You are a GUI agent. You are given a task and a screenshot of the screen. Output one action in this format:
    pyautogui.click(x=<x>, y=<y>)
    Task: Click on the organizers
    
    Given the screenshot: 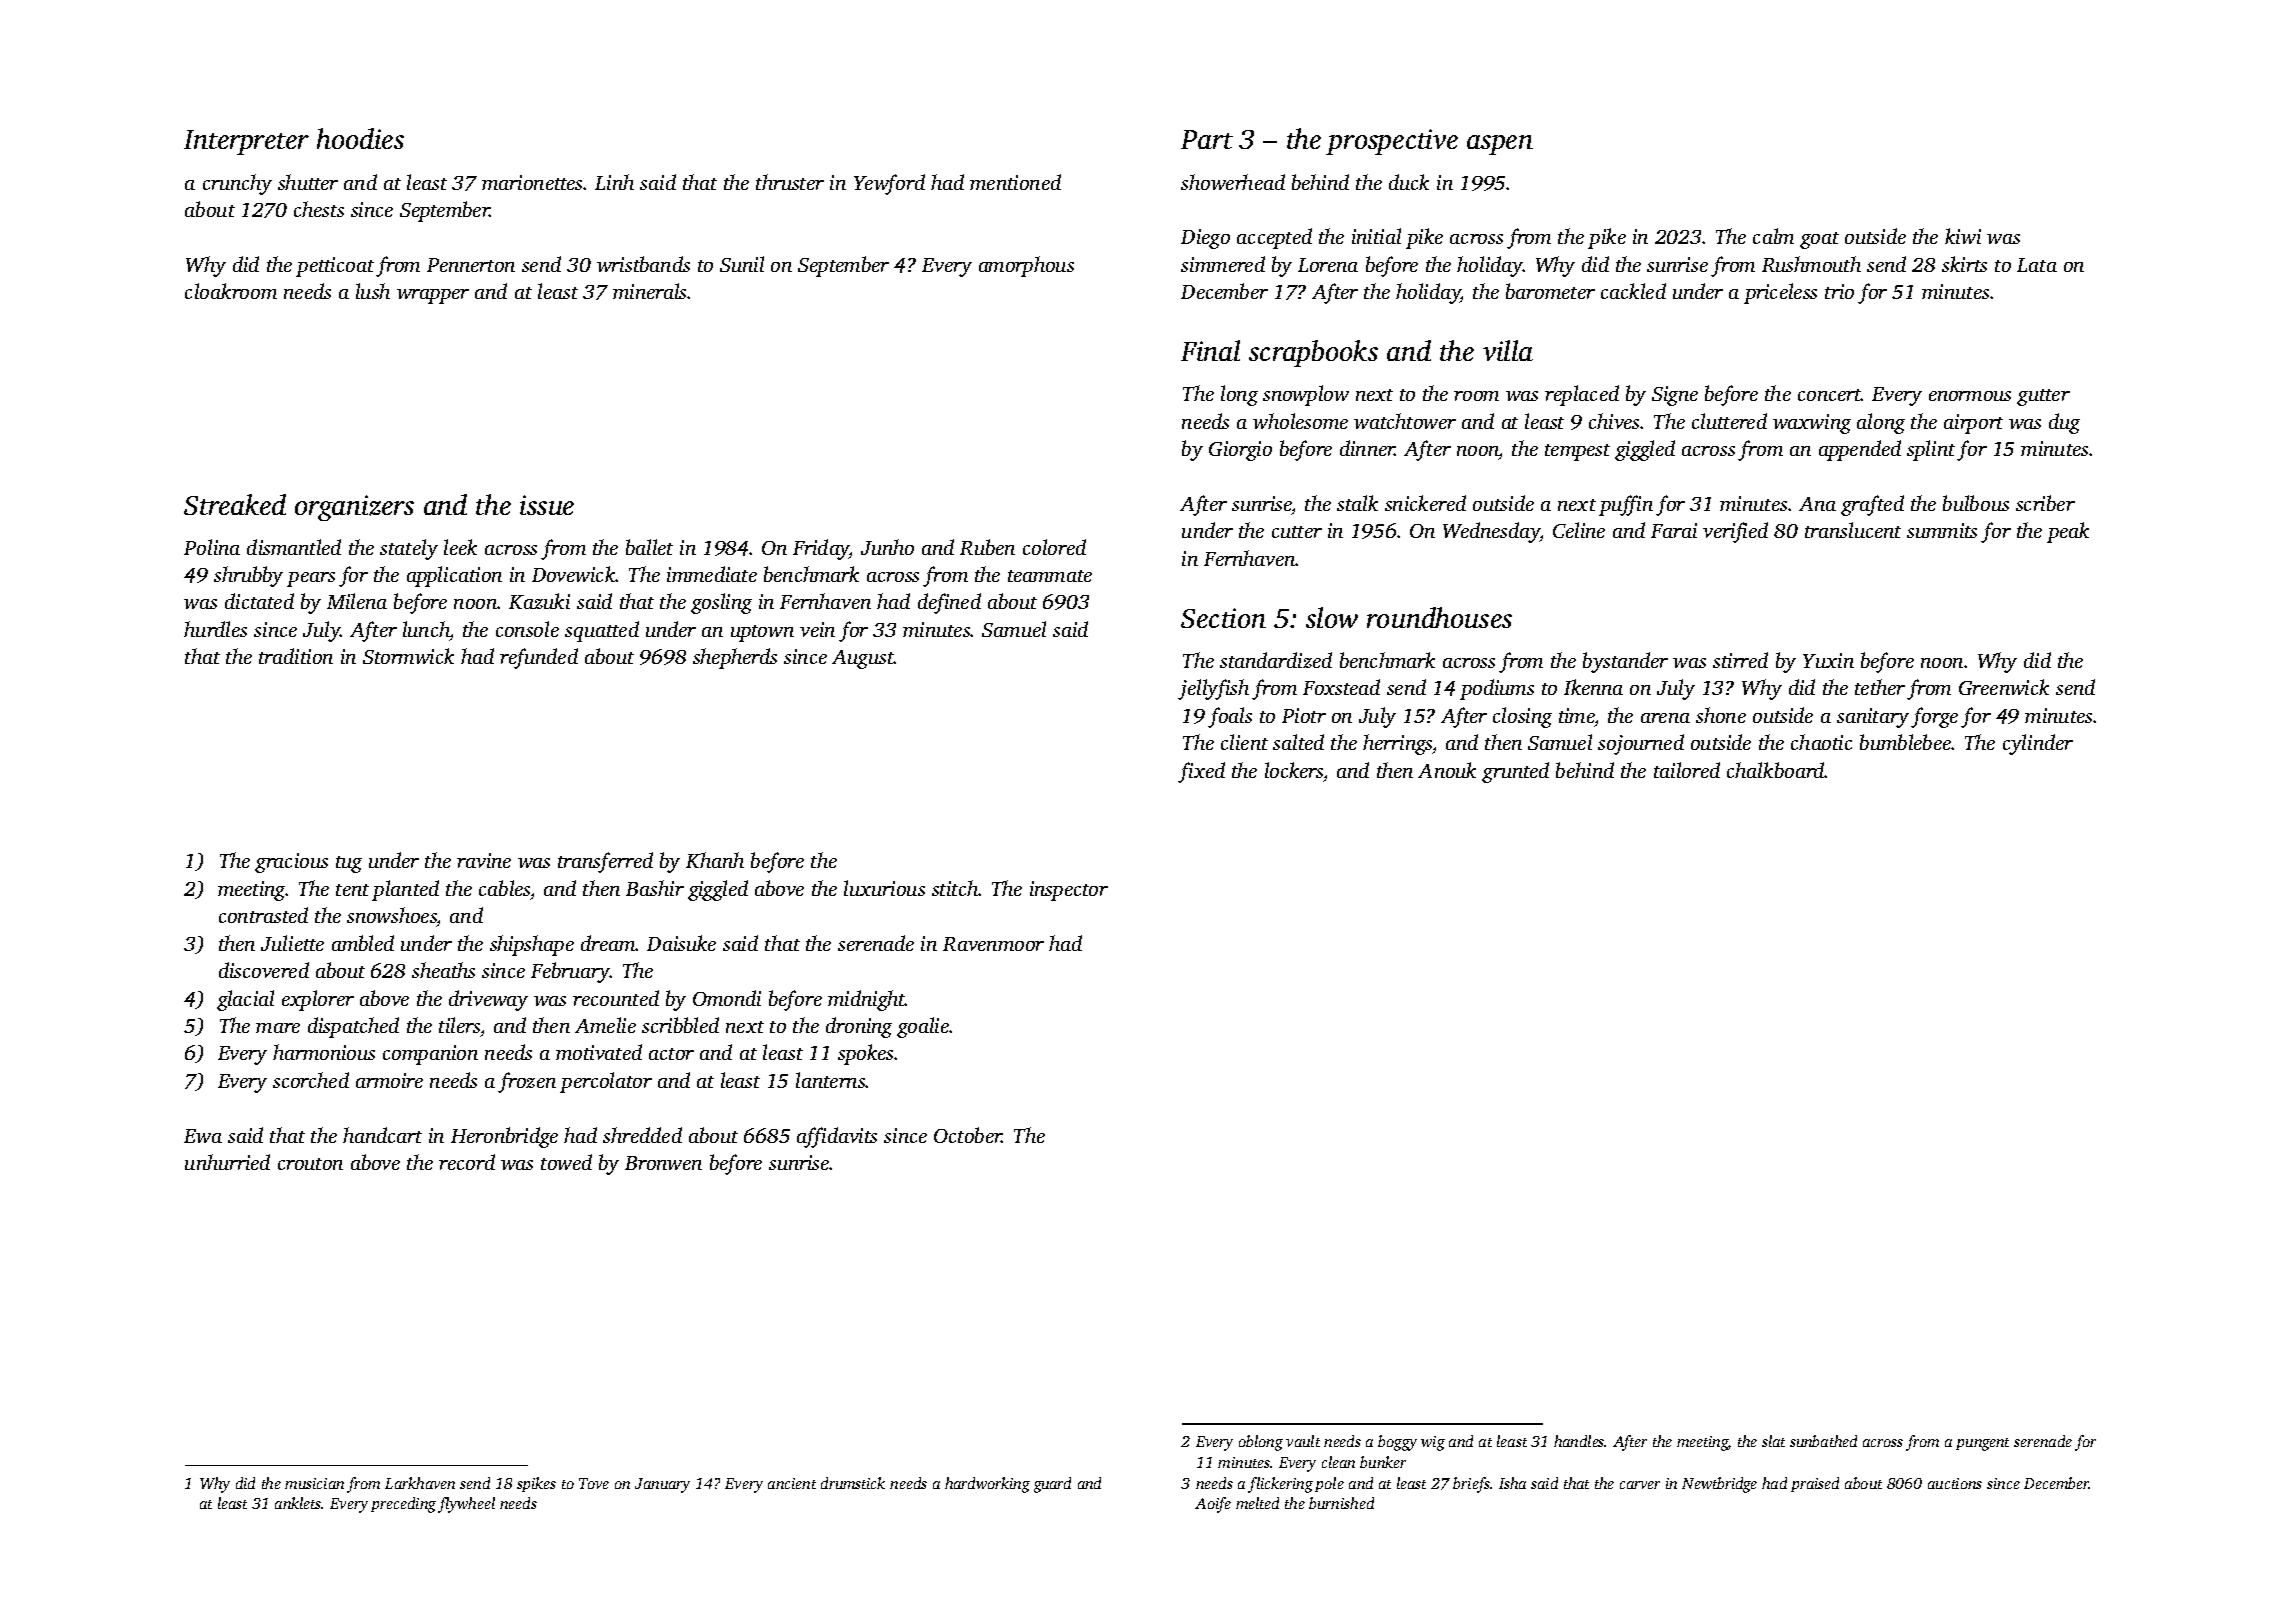 What is the action you would take?
    pyautogui.click(x=354, y=508)
